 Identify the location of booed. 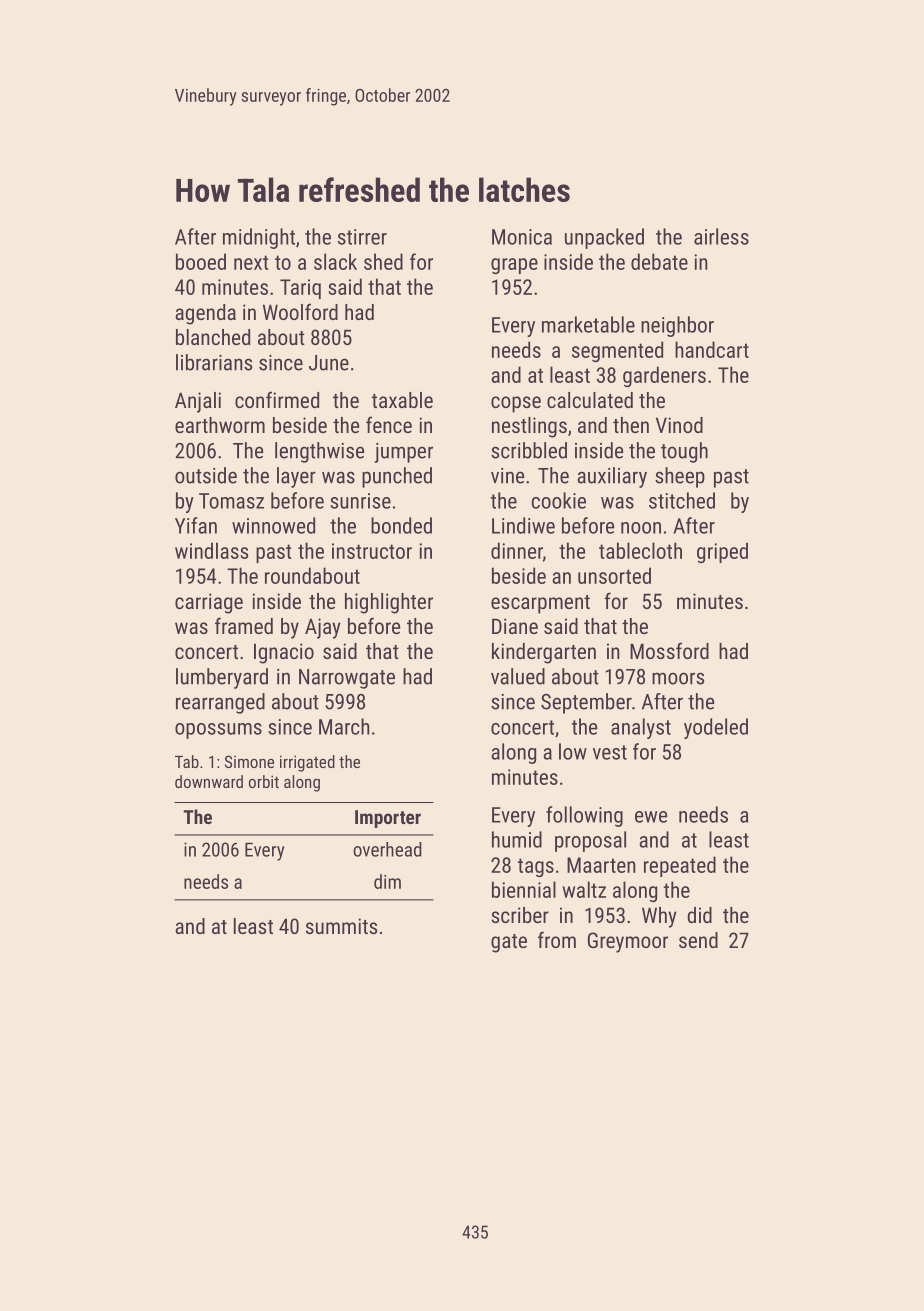
(201, 261).
